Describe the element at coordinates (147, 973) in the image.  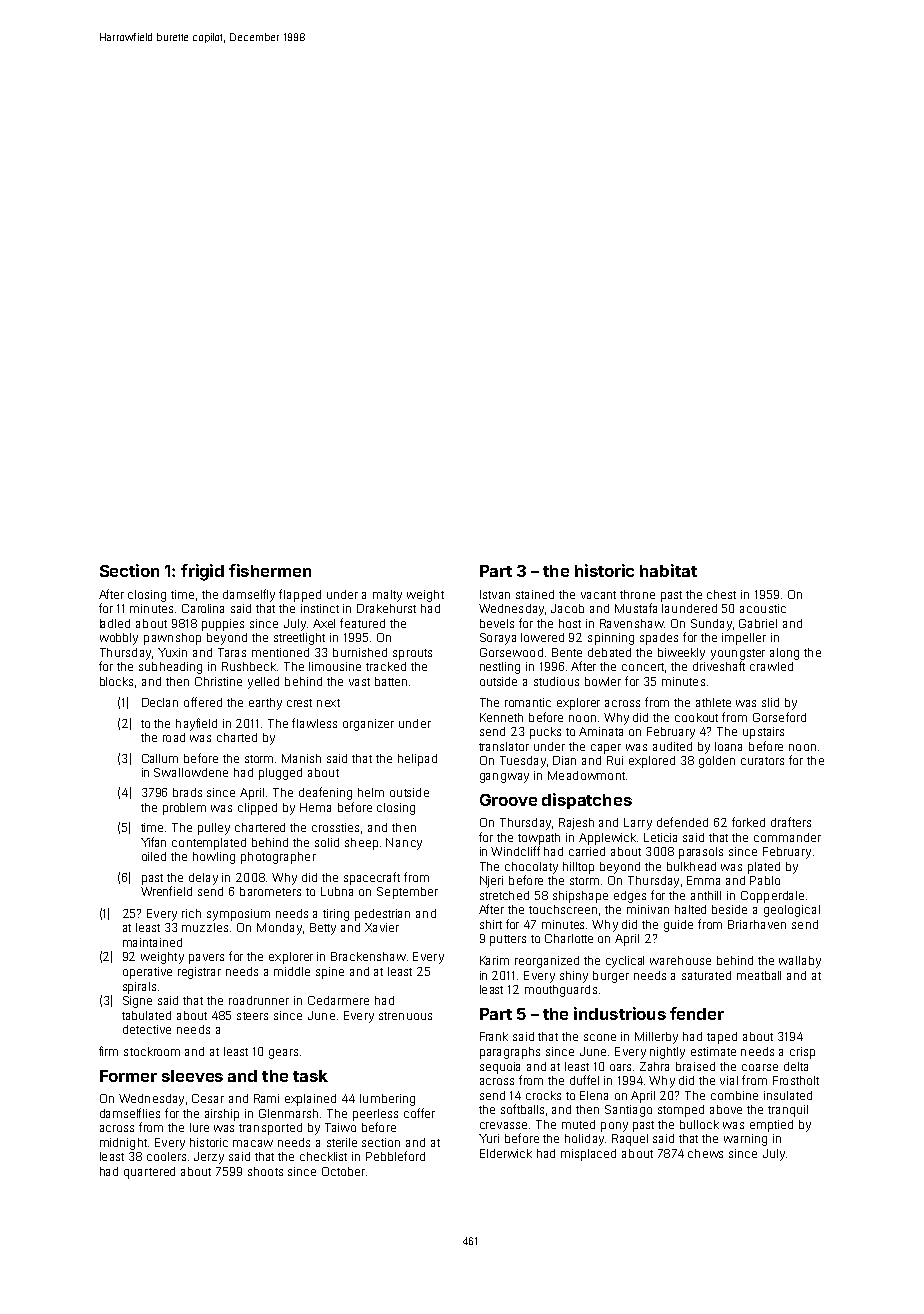
I see `operative` at that location.
